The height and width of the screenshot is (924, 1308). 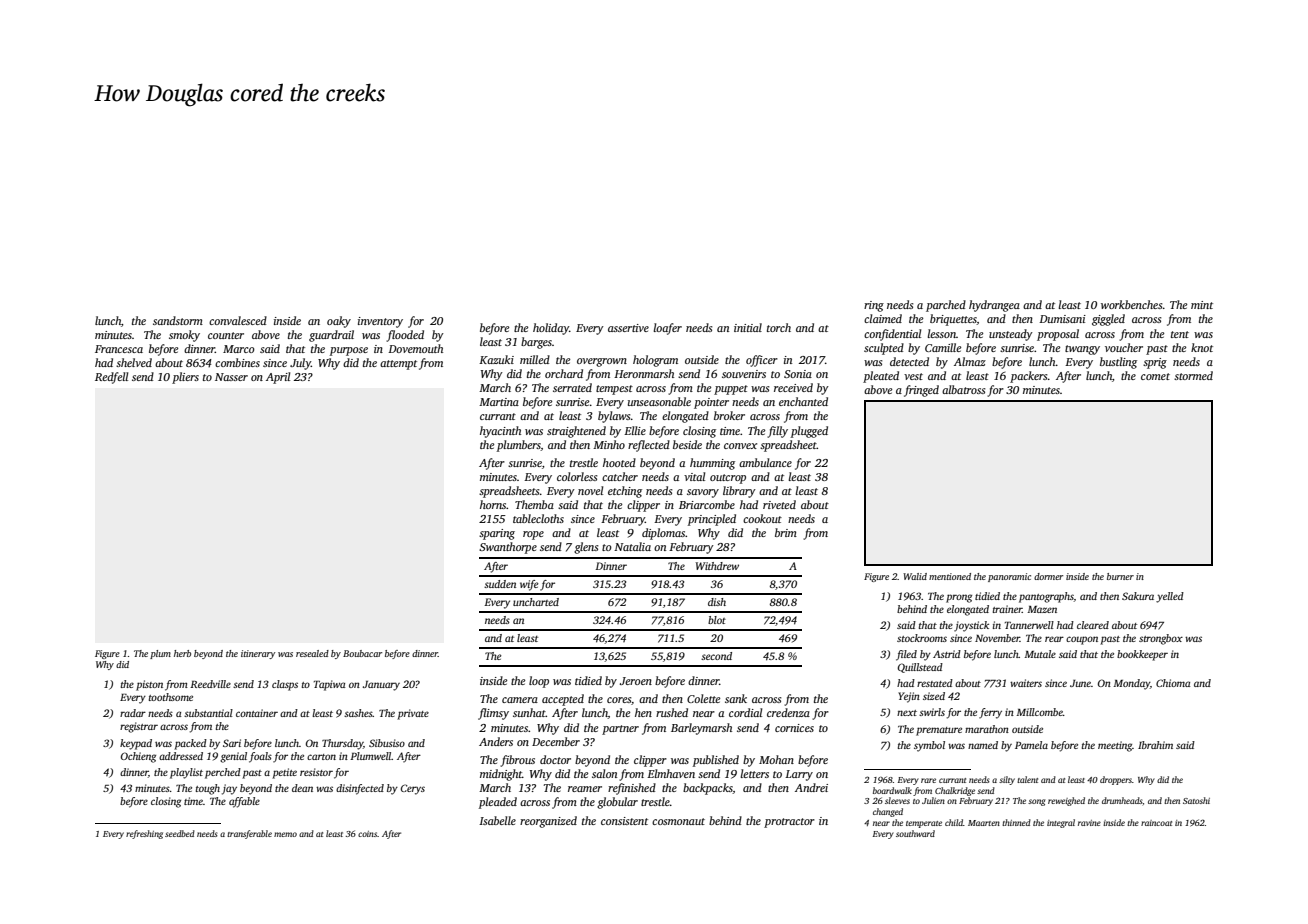 I want to click on raincoat, so click(x=1156, y=823).
